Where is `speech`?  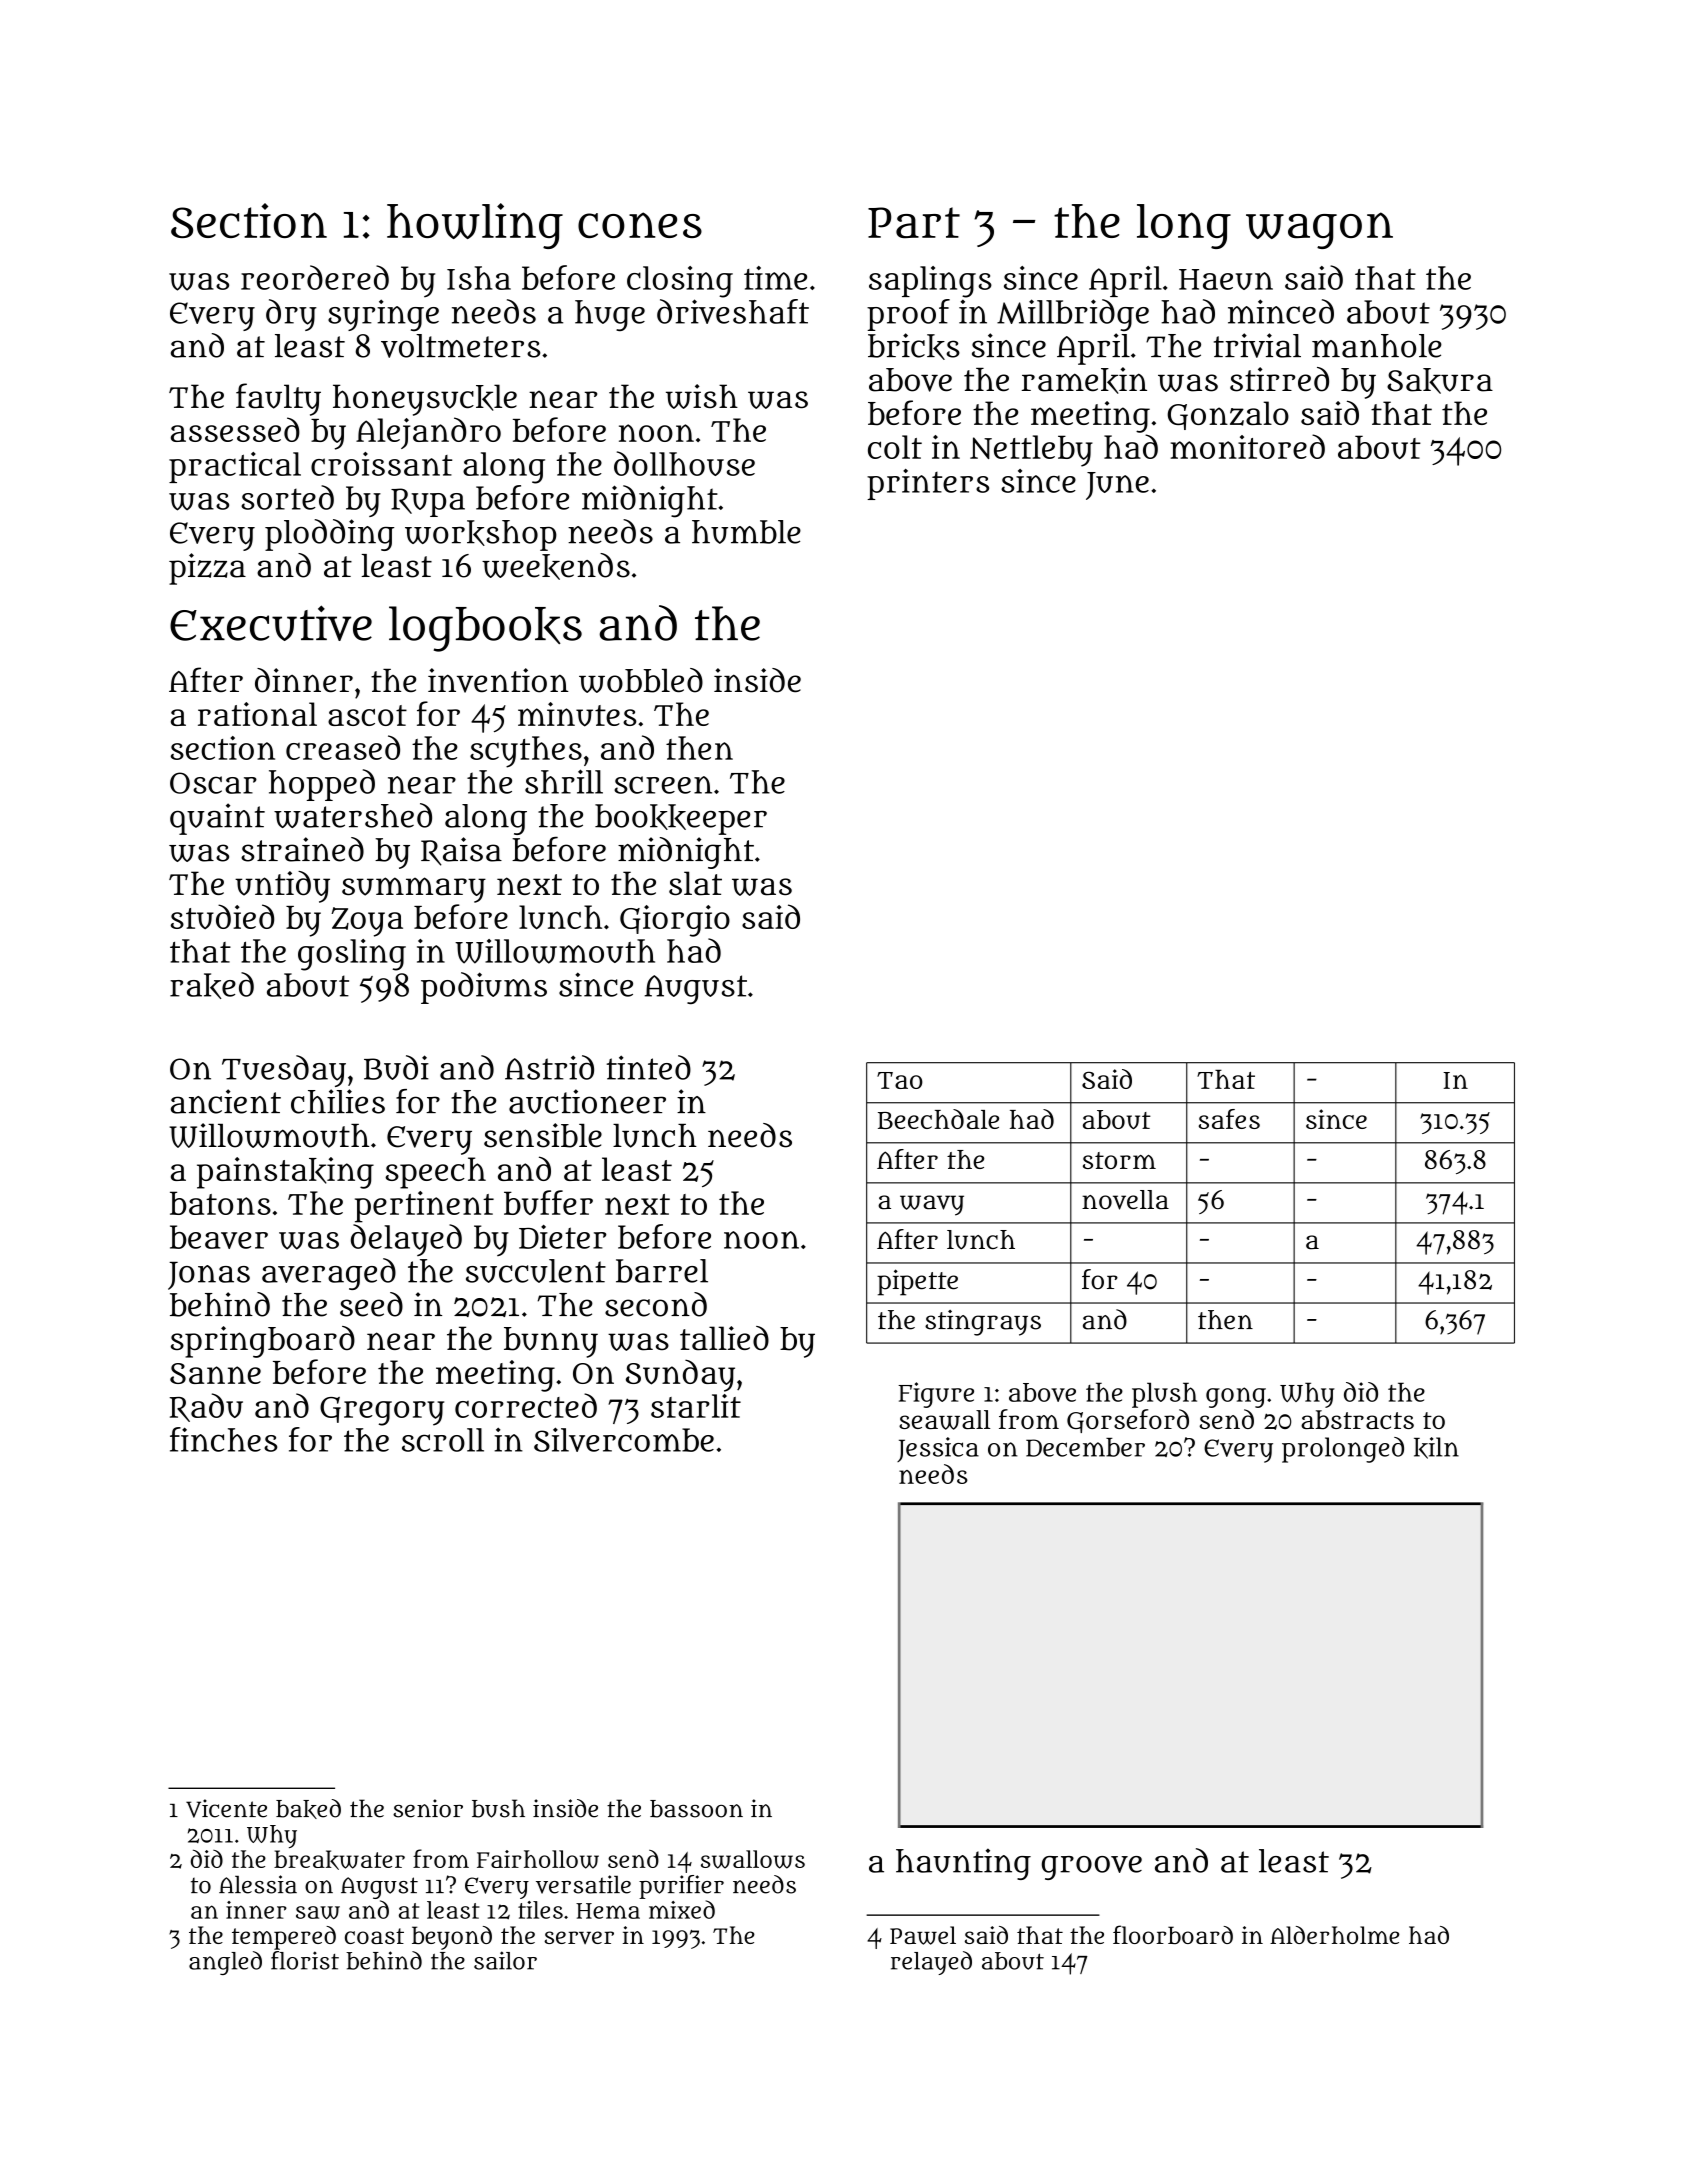
speech is located at coordinates (435, 1173).
